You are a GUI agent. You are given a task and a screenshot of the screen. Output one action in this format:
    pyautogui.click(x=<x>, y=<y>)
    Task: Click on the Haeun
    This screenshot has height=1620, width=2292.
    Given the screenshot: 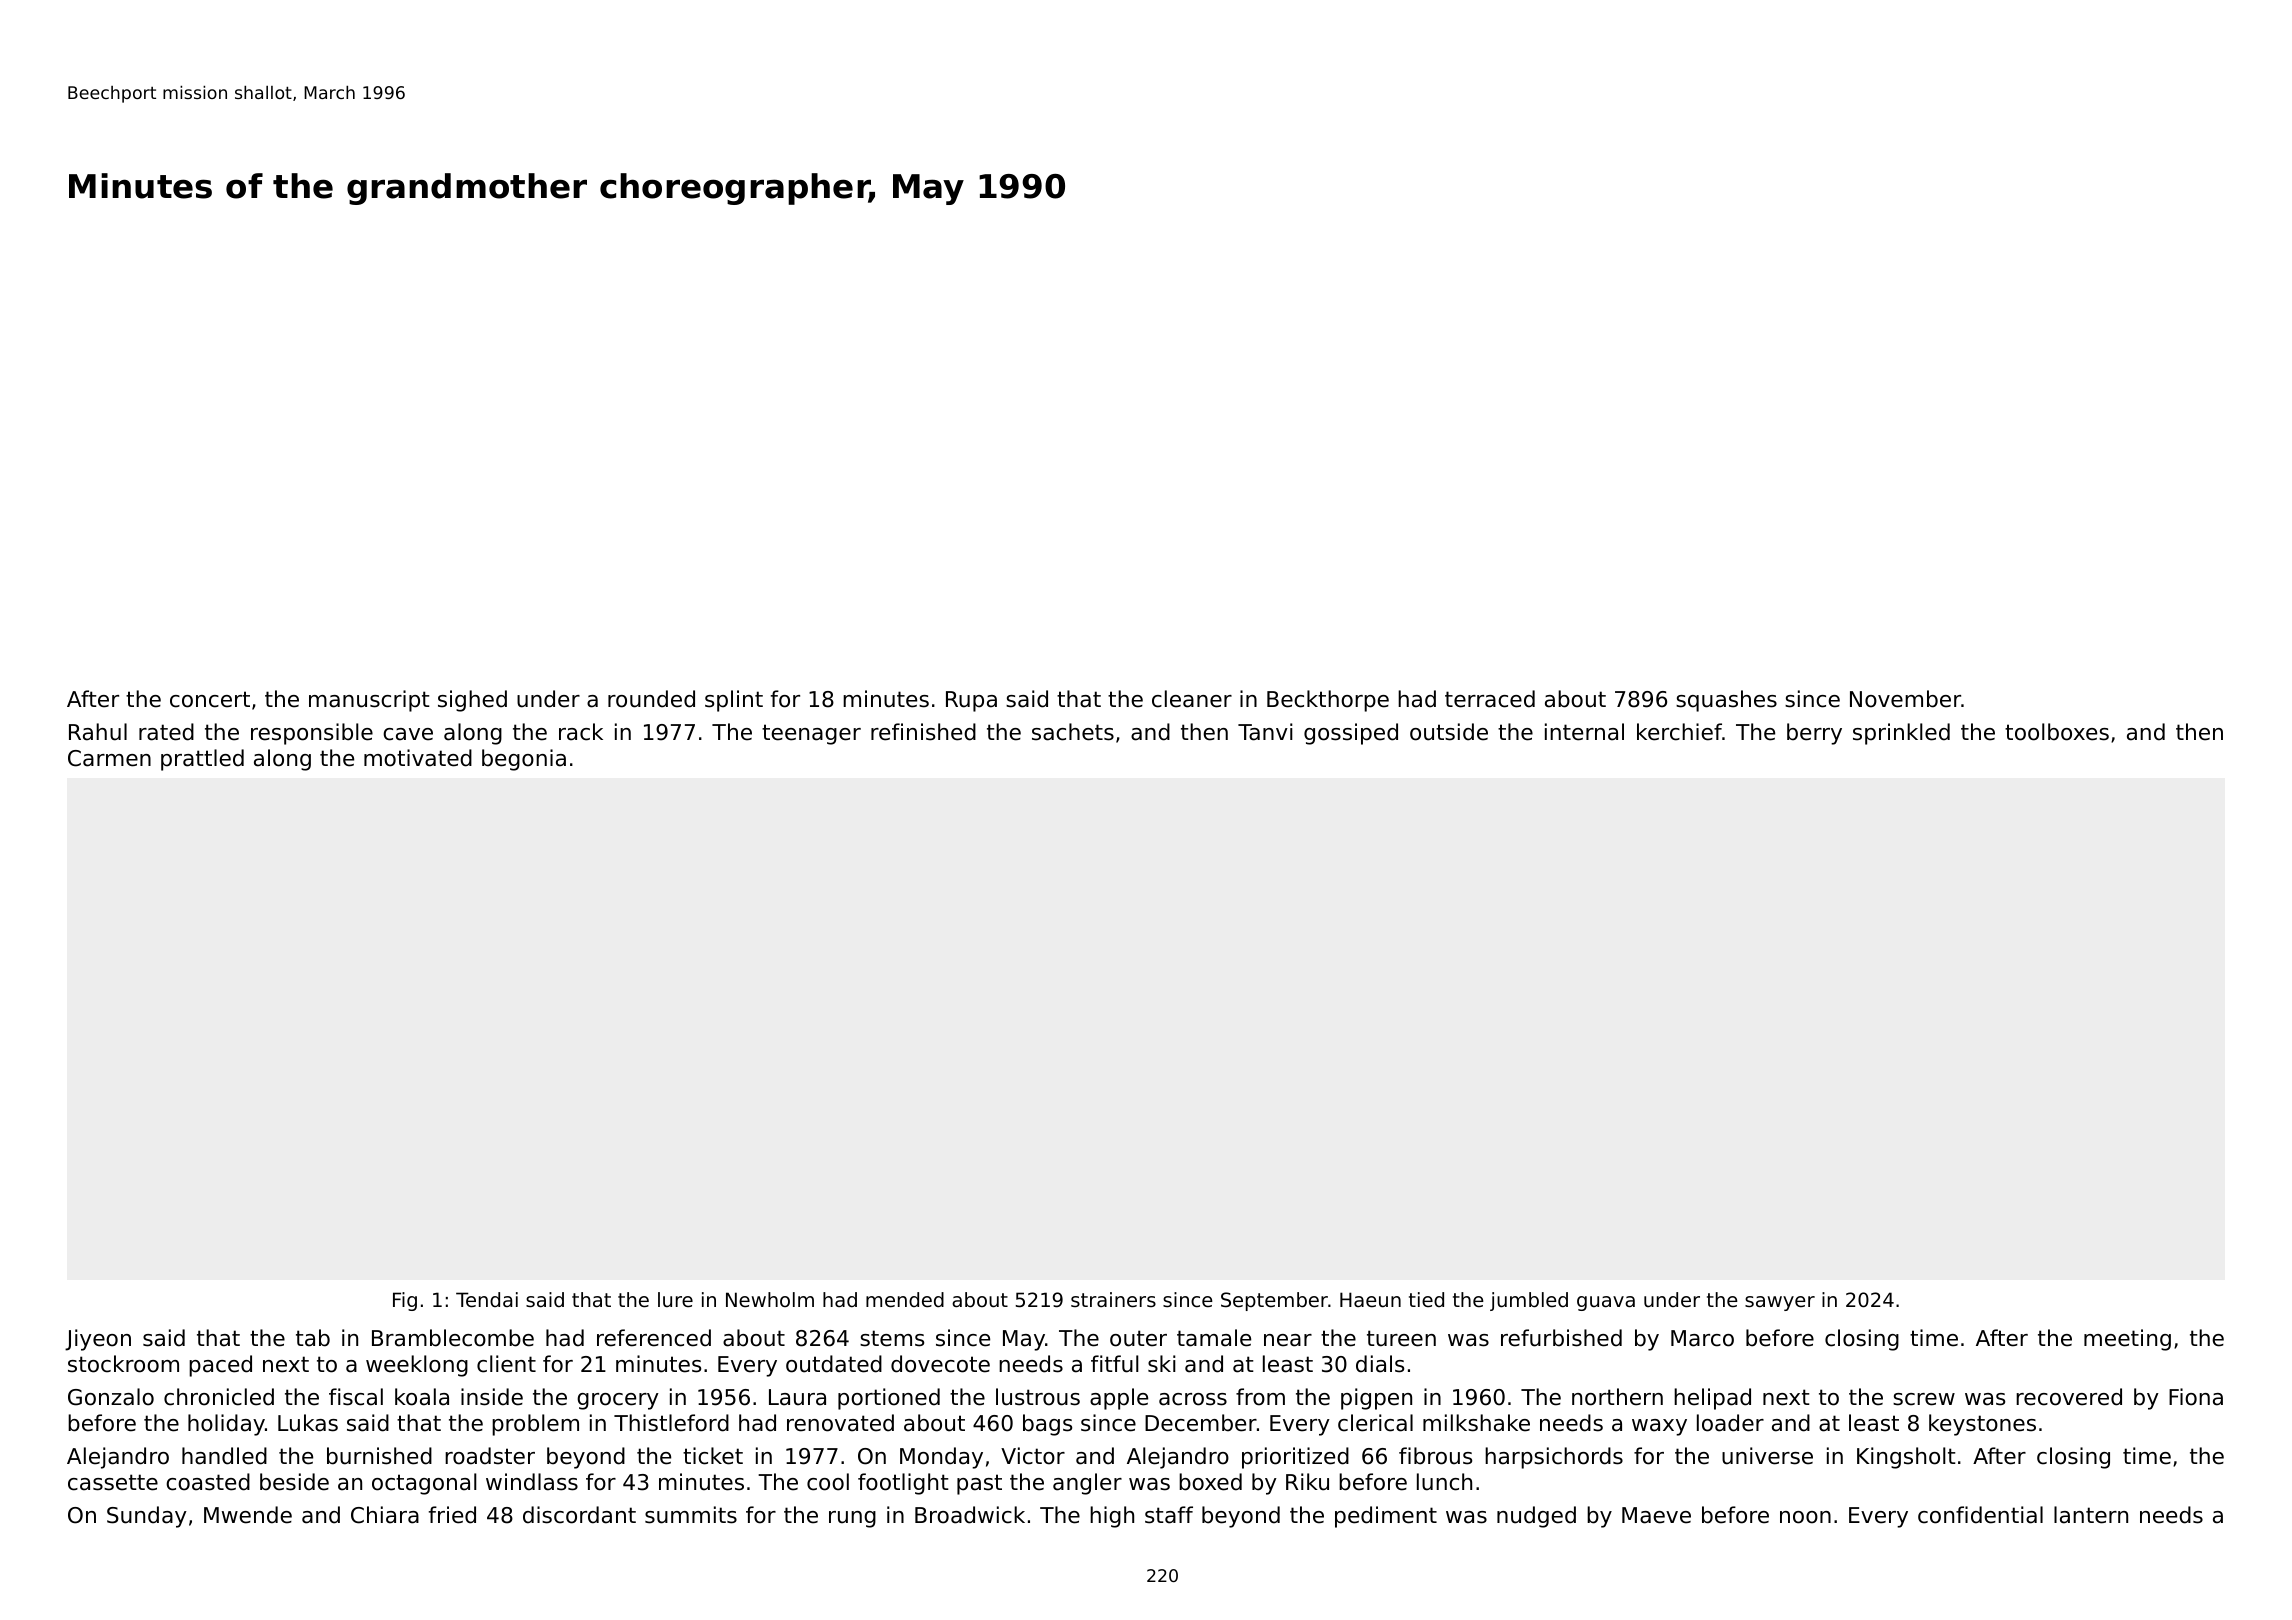 What is the action you would take?
    pyautogui.click(x=1370, y=1300)
